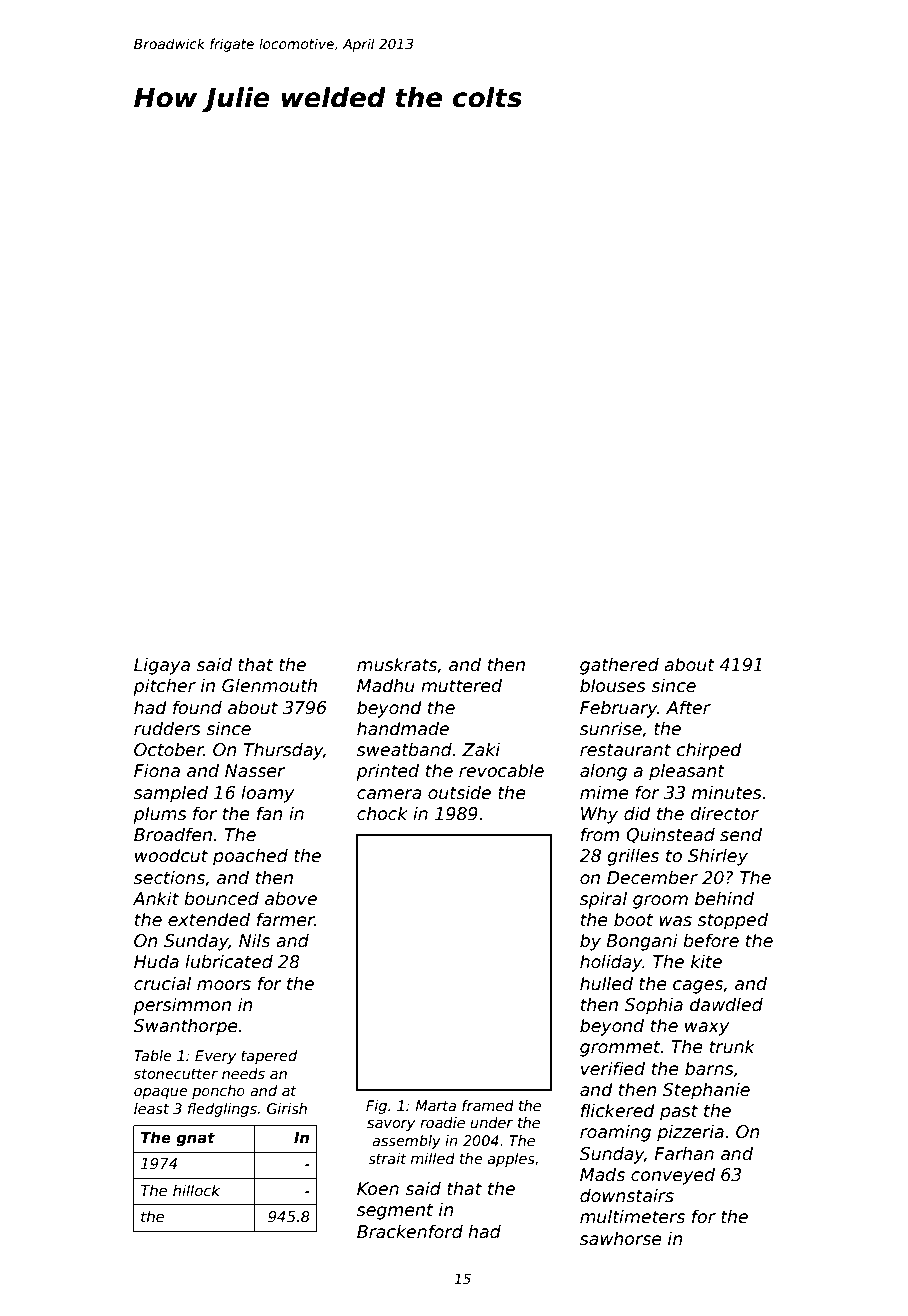 The width and height of the screenshot is (908, 1316). Describe the element at coordinates (269, 685) in the screenshot. I see `Glenmouth` at that location.
